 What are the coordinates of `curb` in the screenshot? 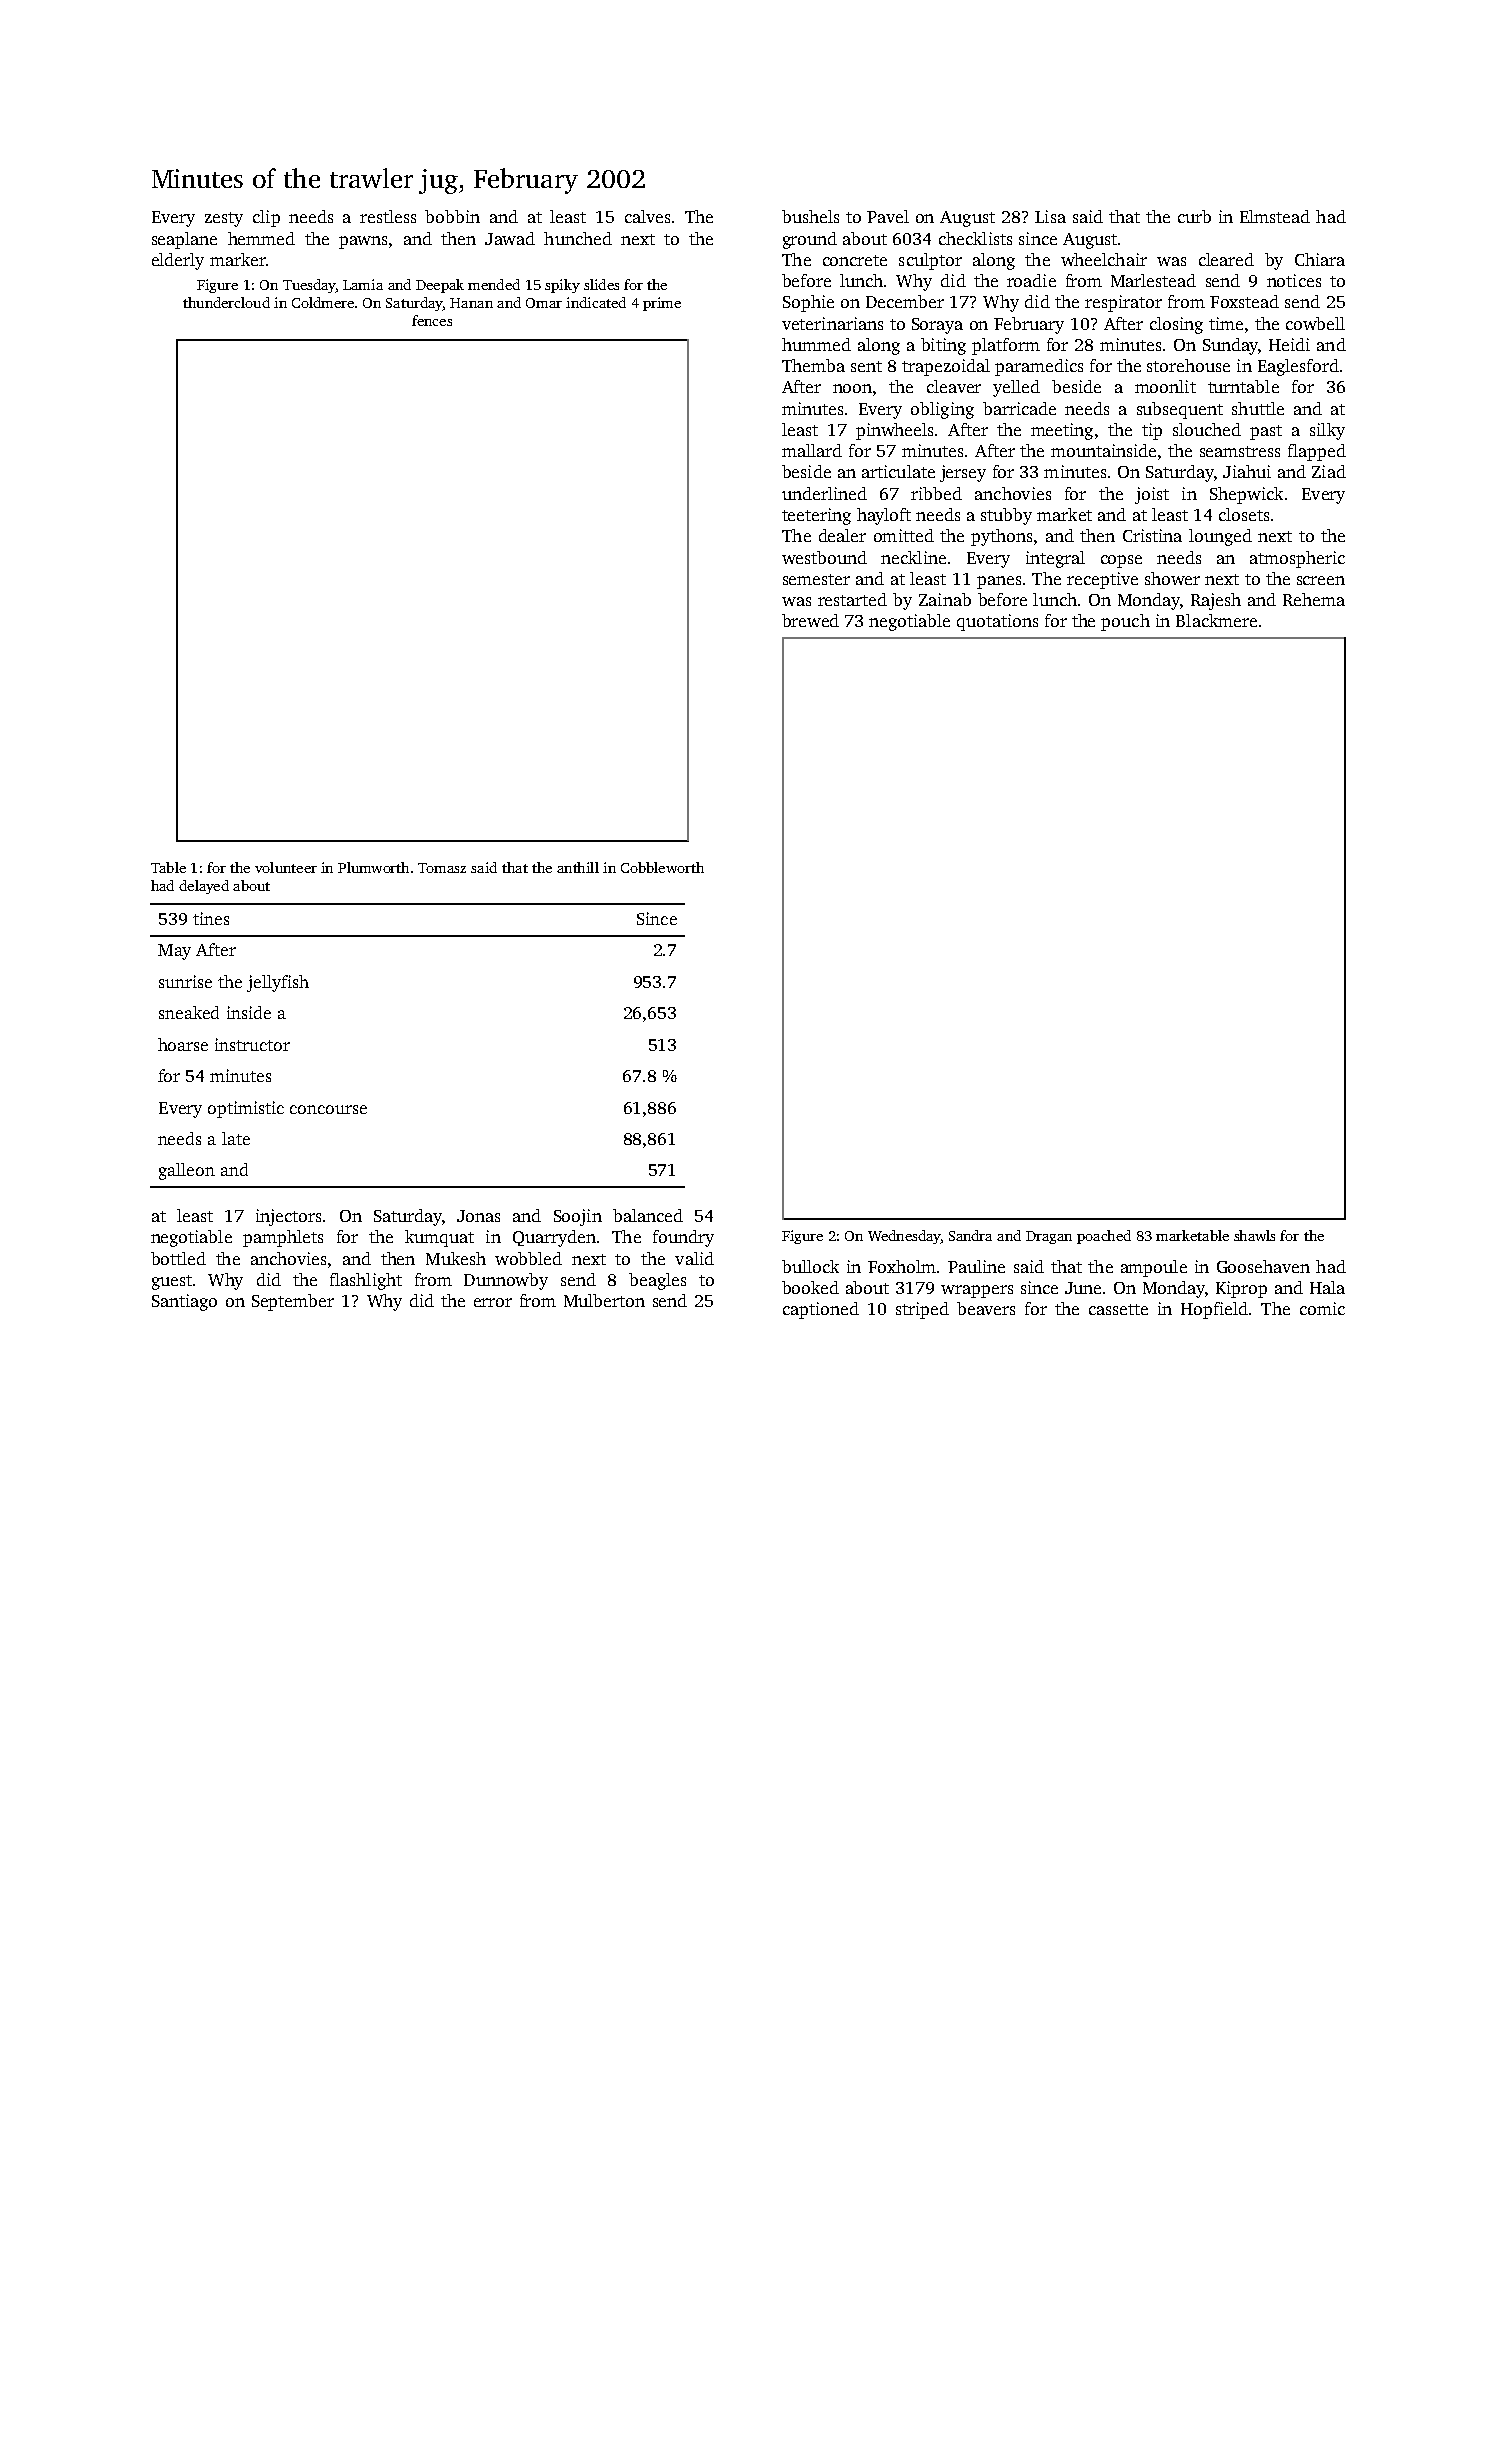 It's located at (1194, 216).
